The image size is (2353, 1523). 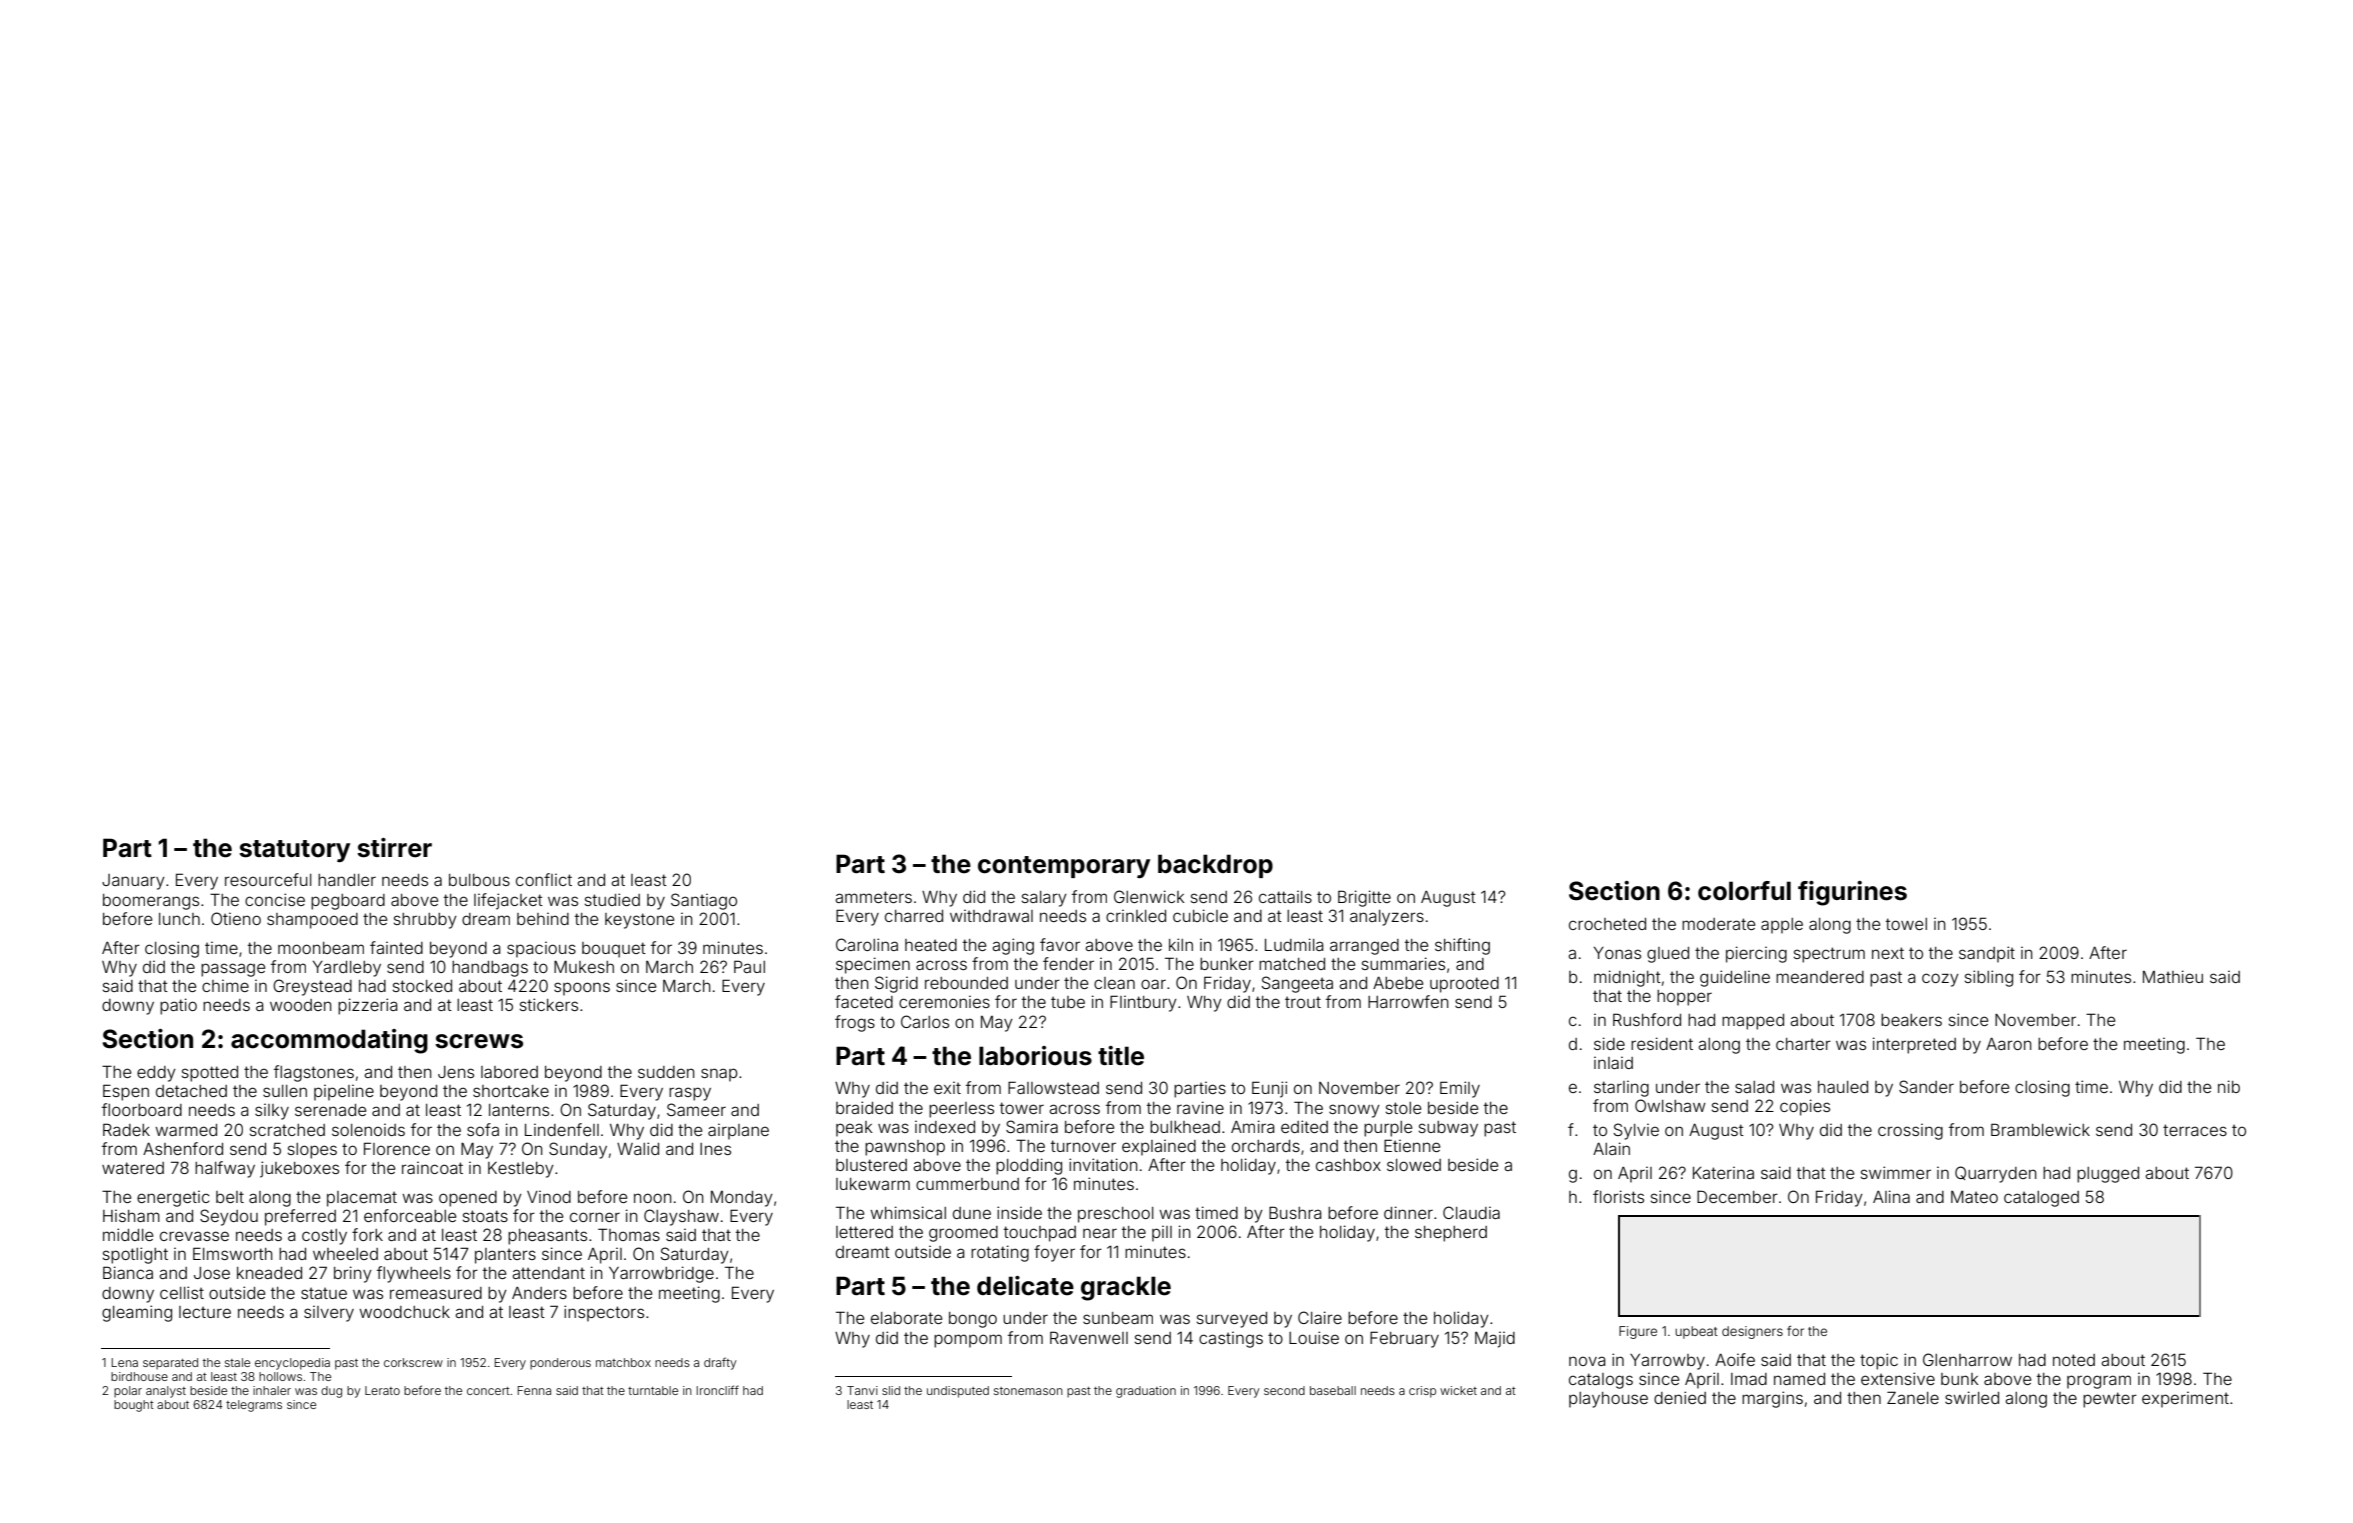 What do you see at coordinates (1744, 891) in the page?
I see `colorful` at bounding box center [1744, 891].
